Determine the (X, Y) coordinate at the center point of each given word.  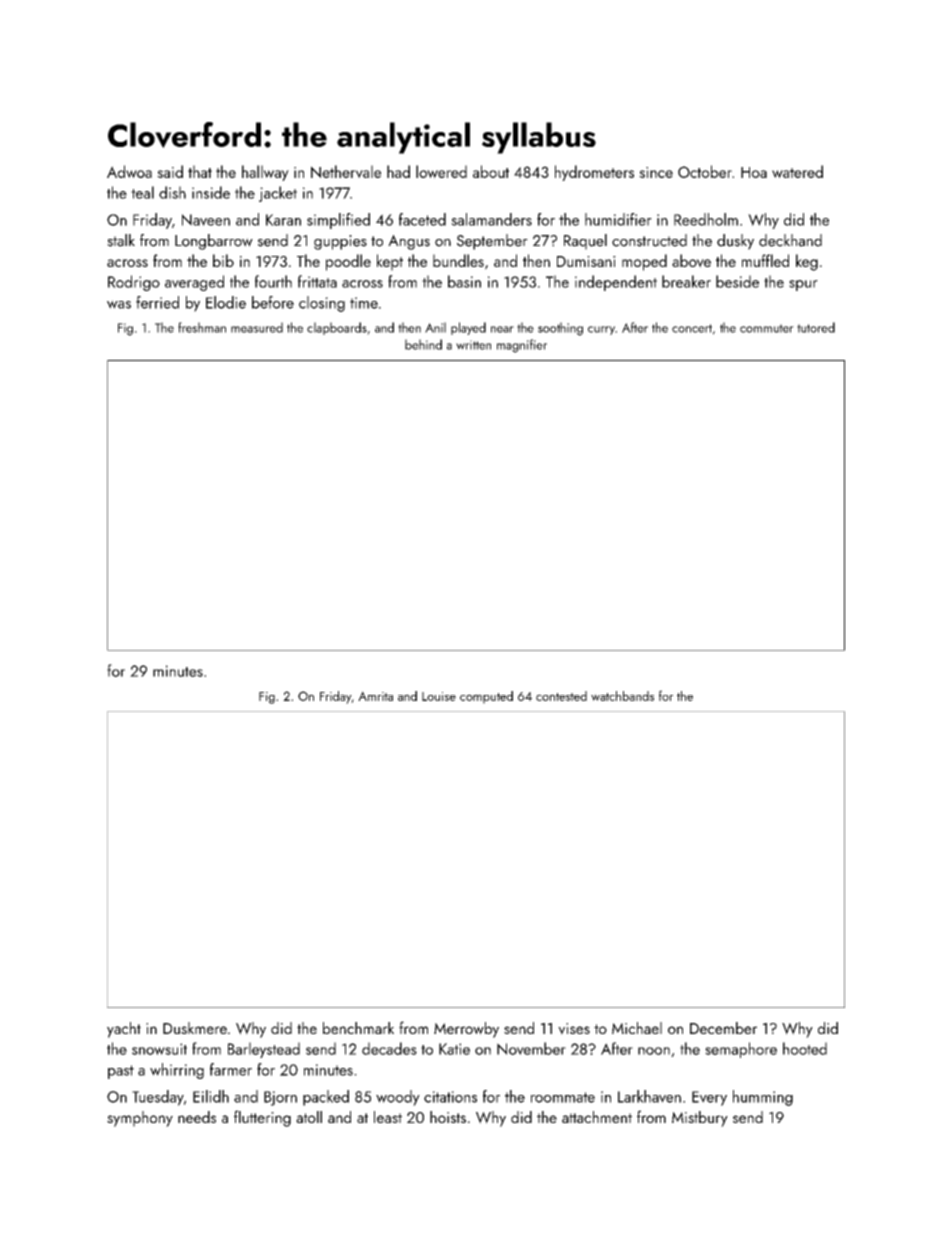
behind (423, 344)
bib (223, 260)
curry (601, 330)
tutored (816, 327)
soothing (560, 329)
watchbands (622, 696)
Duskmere (195, 1028)
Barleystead (264, 1050)
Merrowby (466, 1030)
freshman (202, 327)
